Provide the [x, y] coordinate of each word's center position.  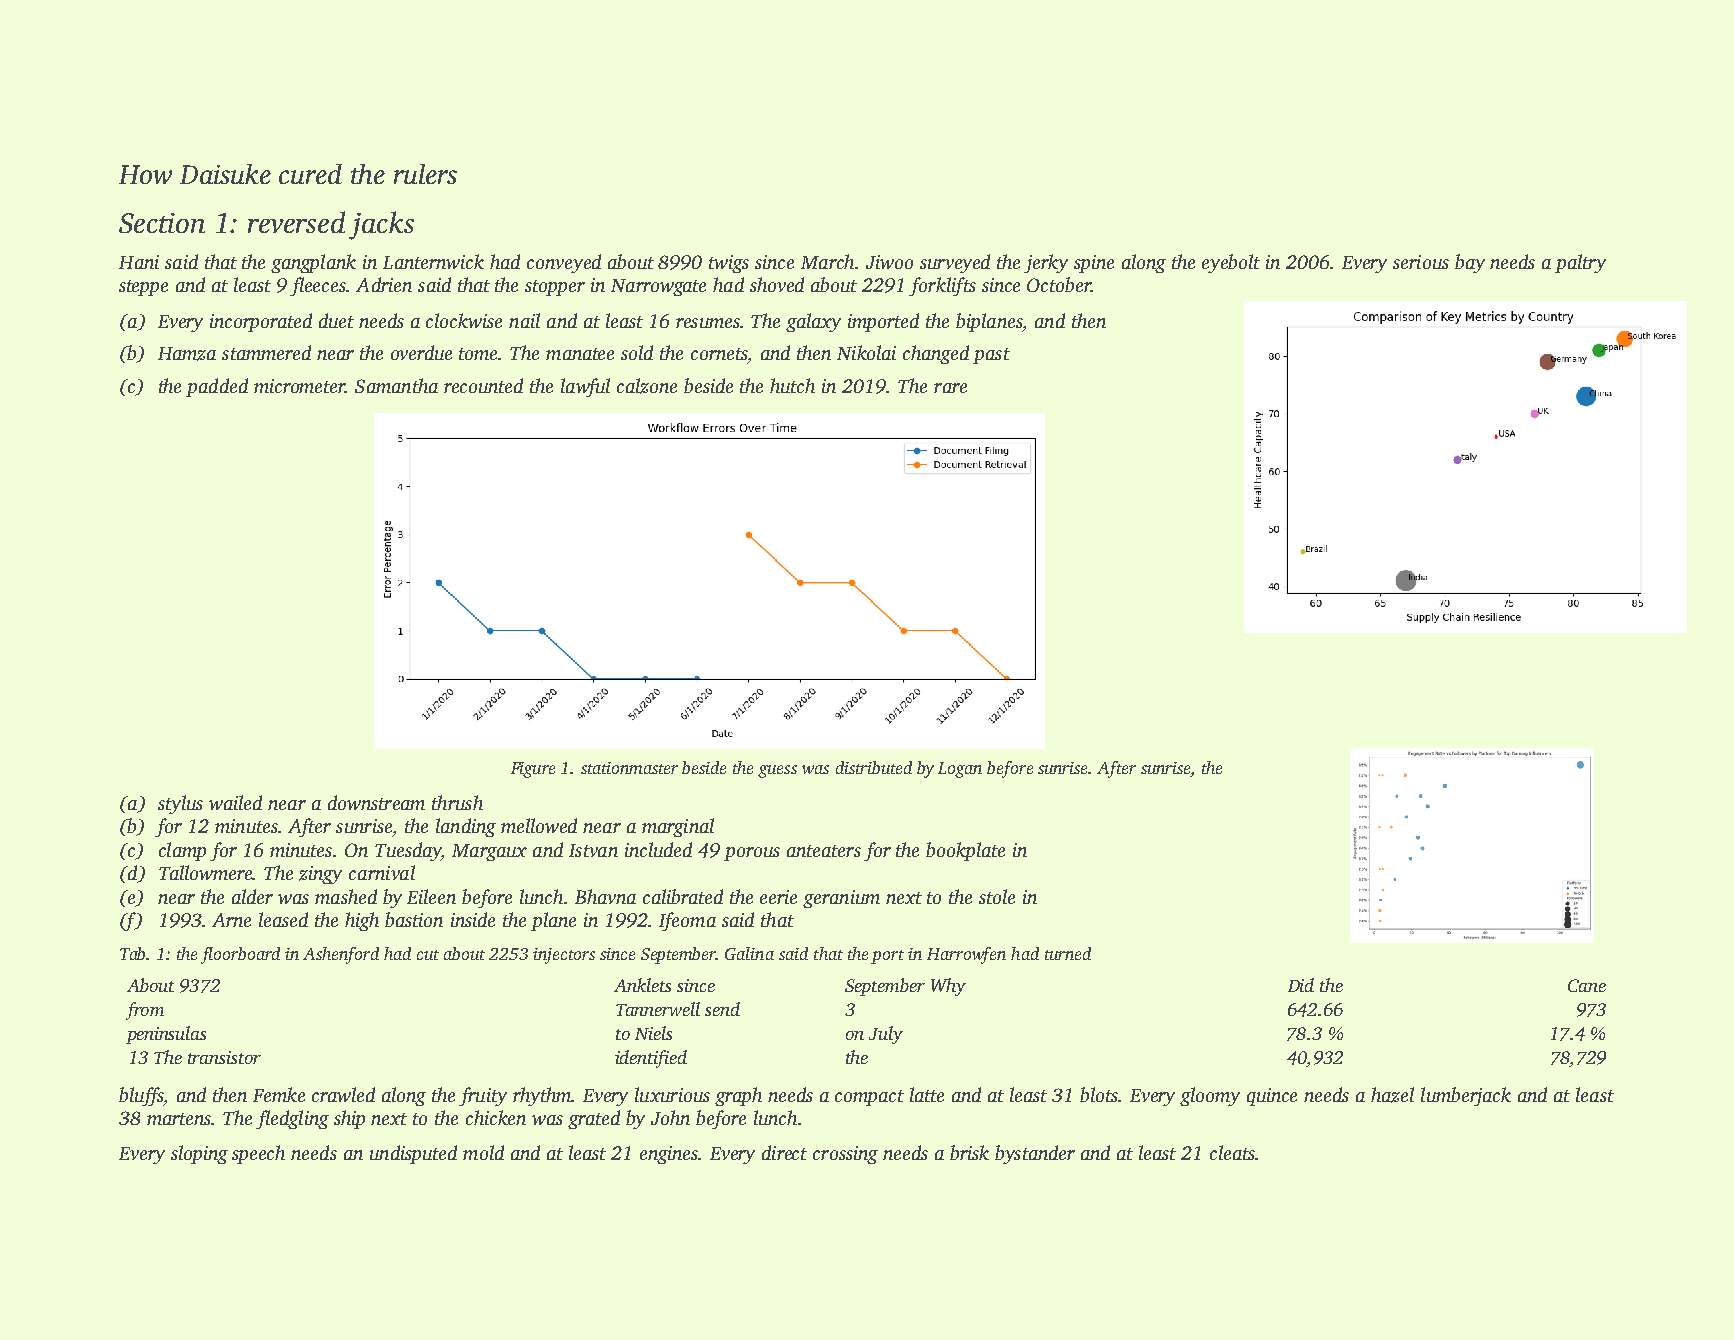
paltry [1580, 263]
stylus [180, 804]
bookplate [965, 851]
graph [738, 1096]
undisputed [413, 1154]
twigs [729, 264]
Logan [960, 770]
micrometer [299, 386]
